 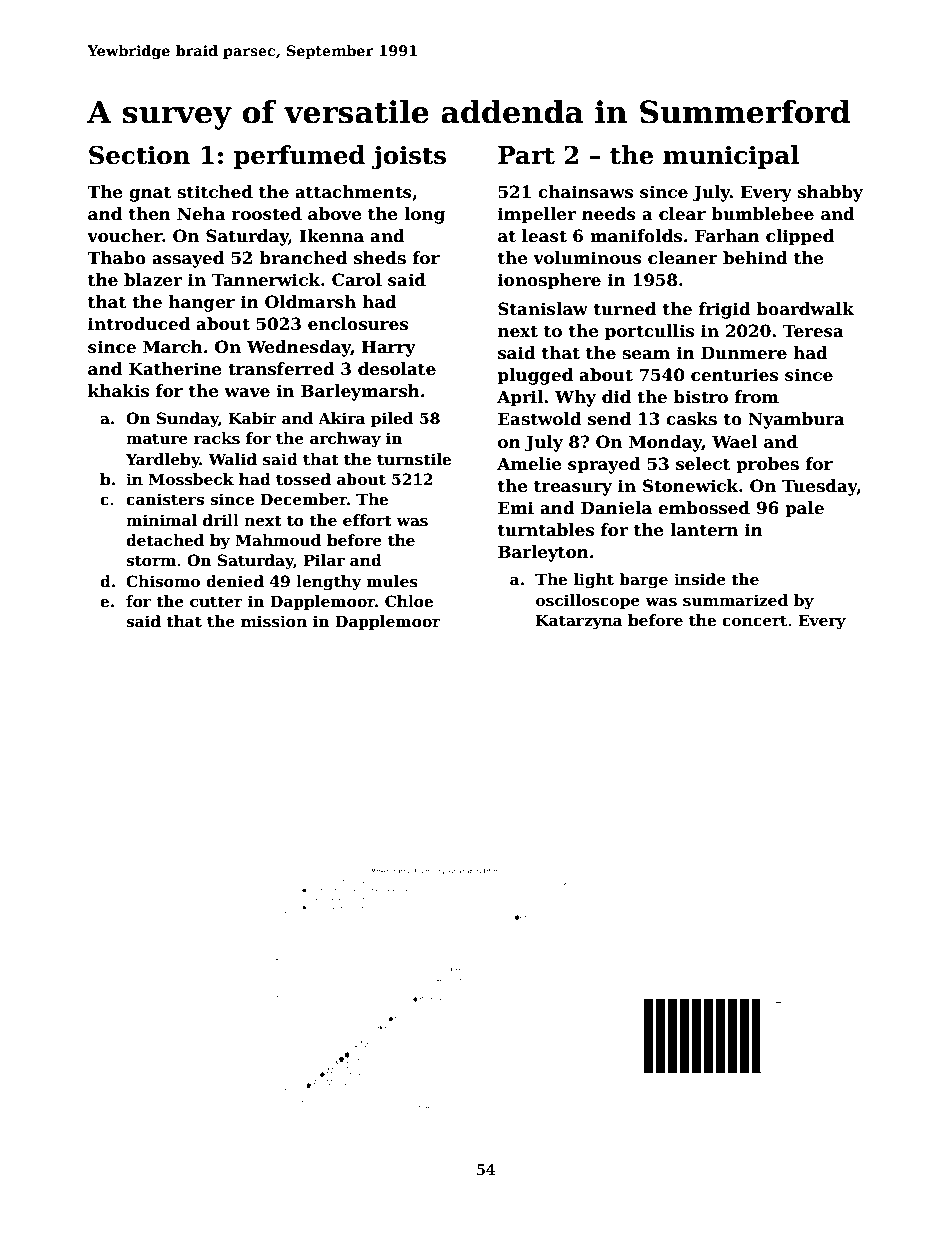 What do you see at coordinates (303, 479) in the page?
I see `tossed` at bounding box center [303, 479].
